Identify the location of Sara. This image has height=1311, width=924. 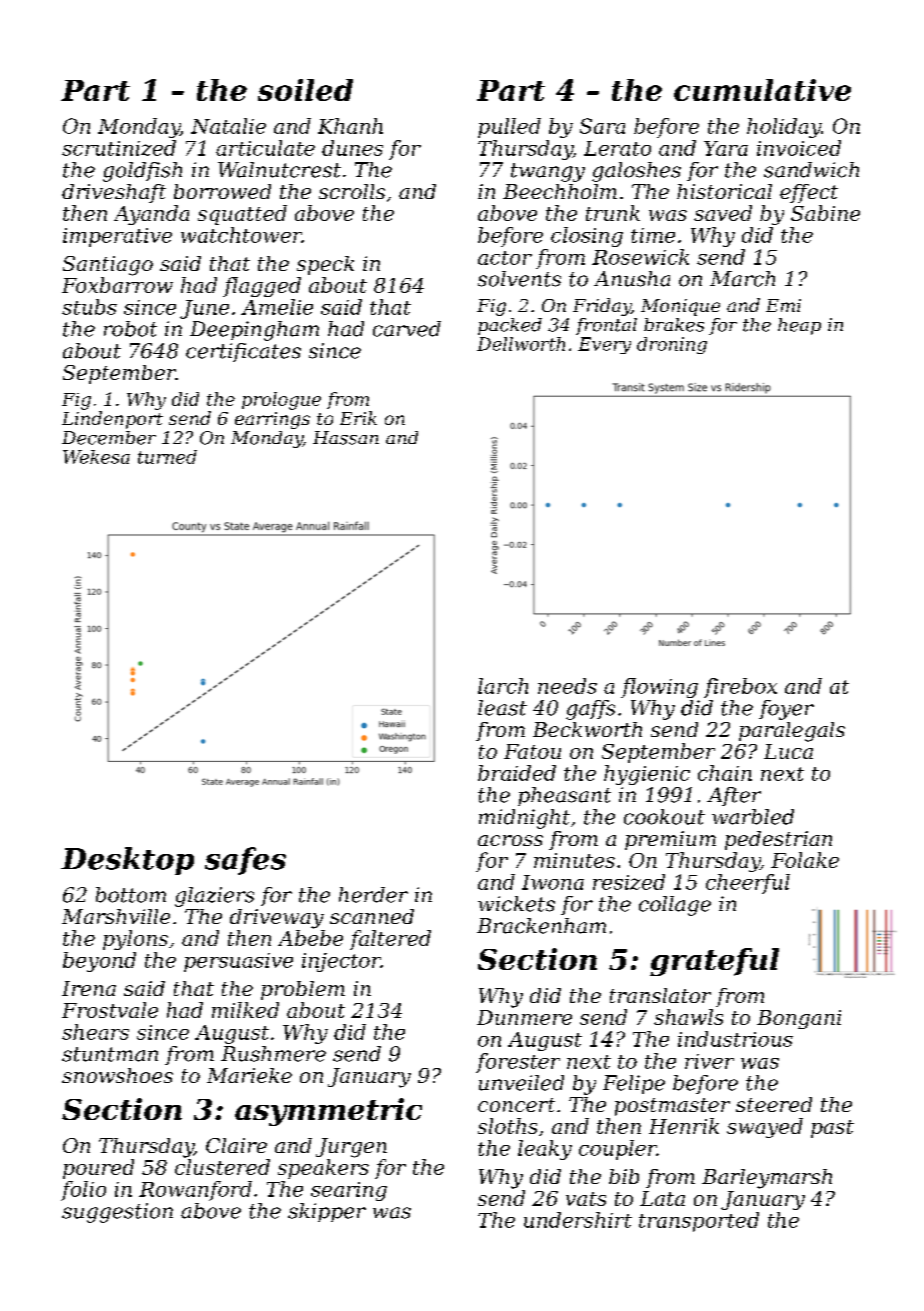
(602, 126).
